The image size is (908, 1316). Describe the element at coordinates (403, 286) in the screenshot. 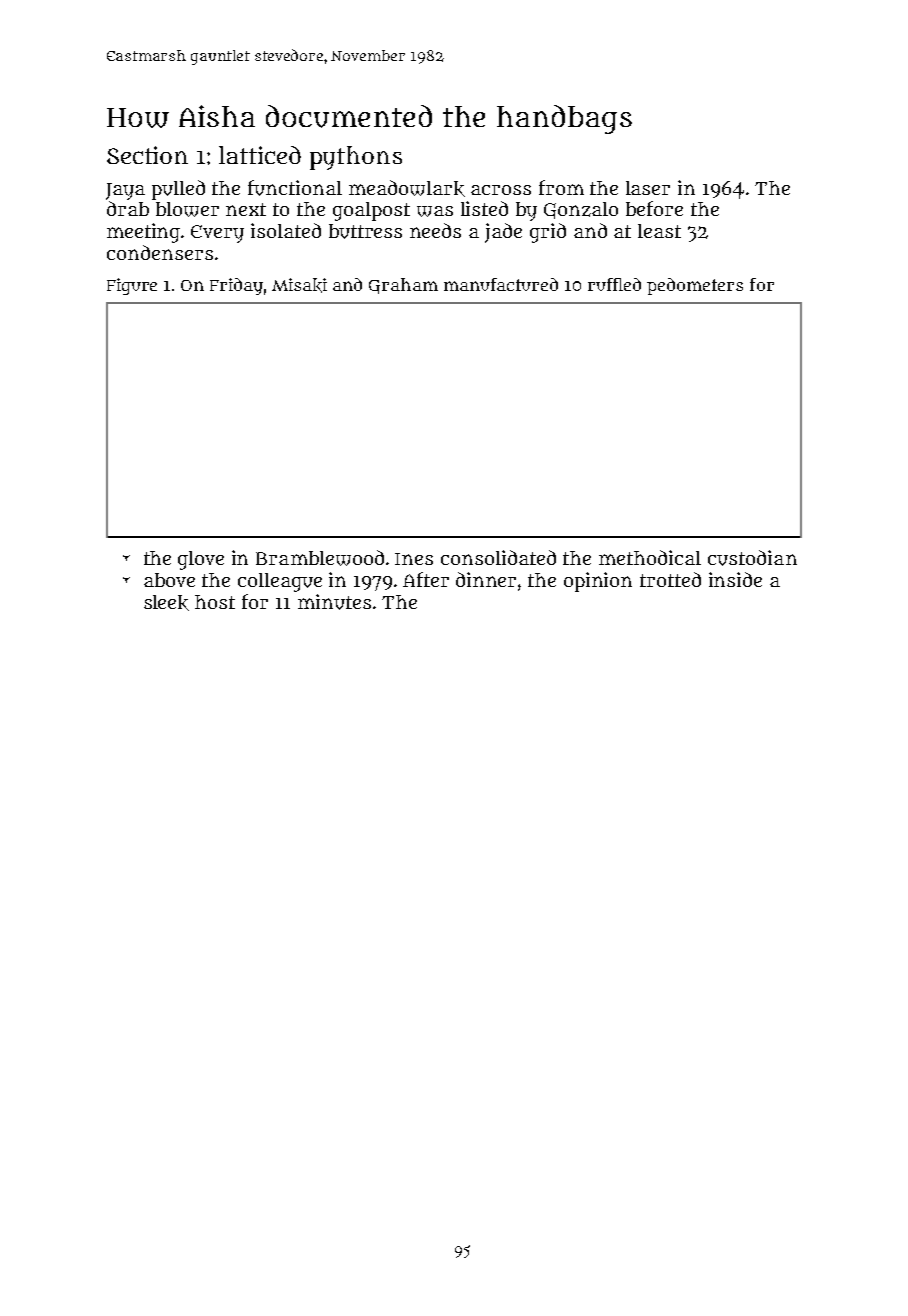

I see `Graham` at that location.
